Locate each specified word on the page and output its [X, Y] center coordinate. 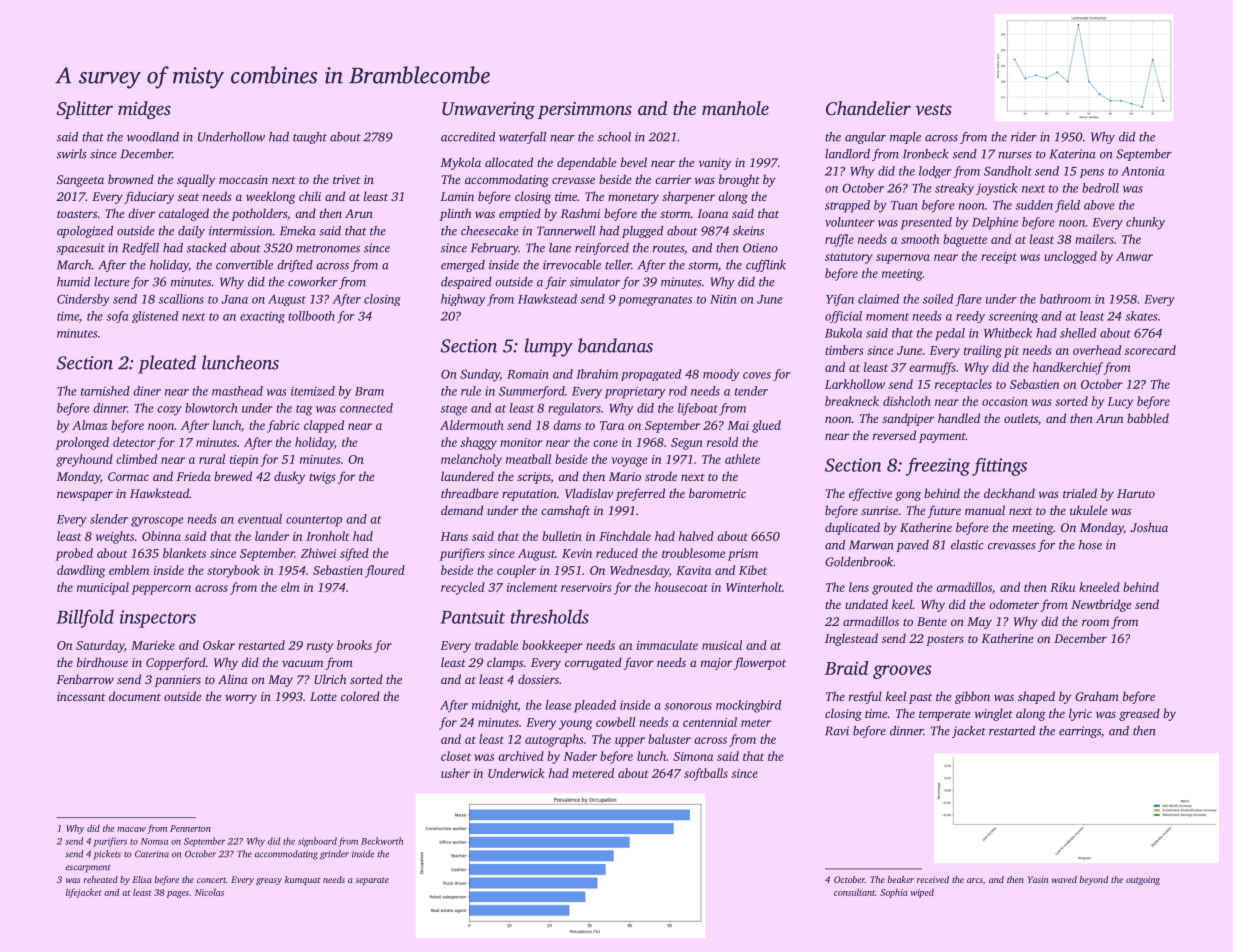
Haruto [1136, 493]
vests [933, 109]
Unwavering [488, 111]
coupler [516, 571]
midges [144, 110]
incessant [81, 696]
